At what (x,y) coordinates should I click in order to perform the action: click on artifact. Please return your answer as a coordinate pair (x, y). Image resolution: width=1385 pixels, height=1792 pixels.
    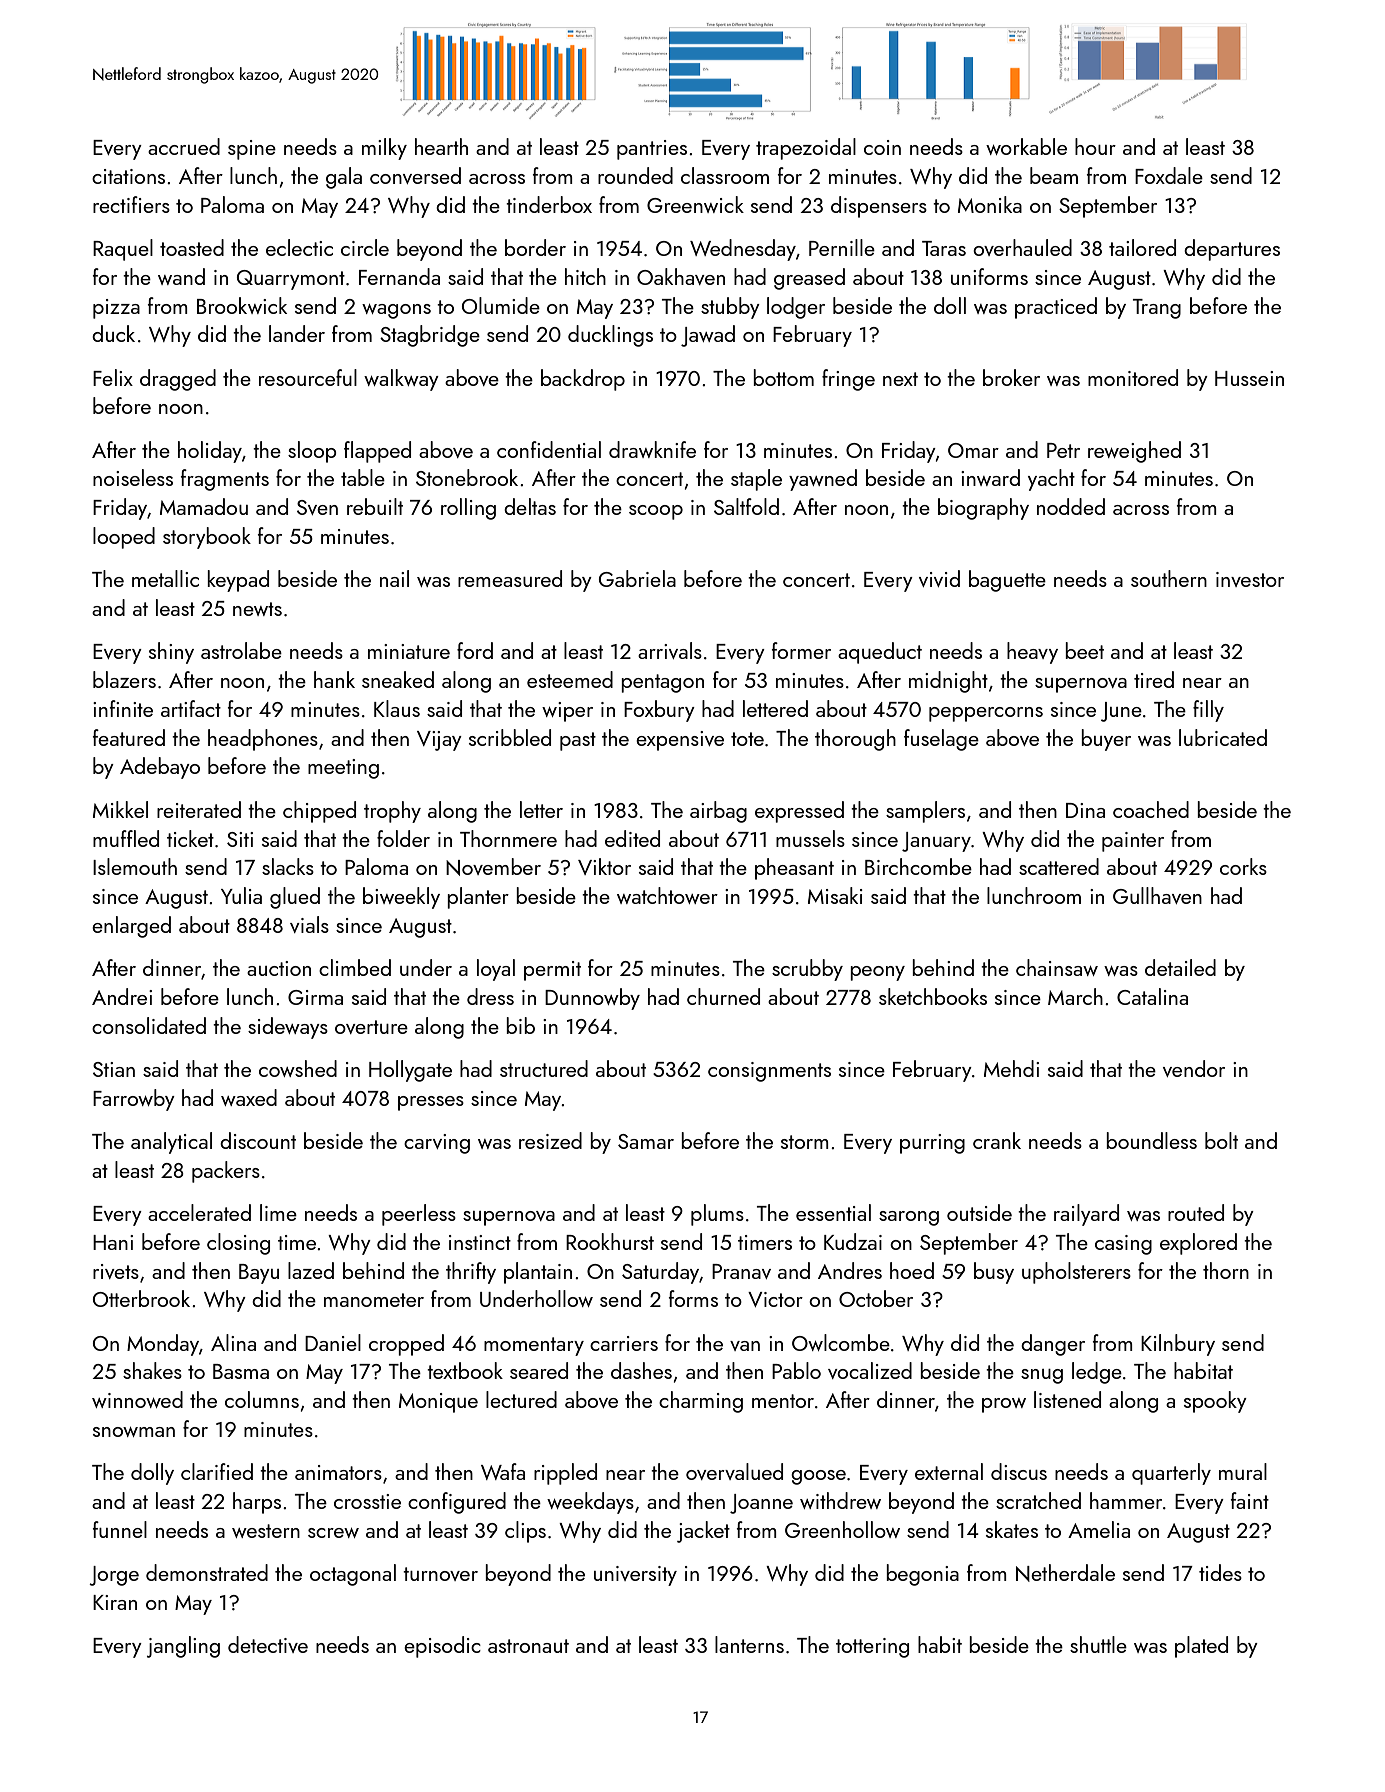
    Looking at the image, I should click on (191, 708).
